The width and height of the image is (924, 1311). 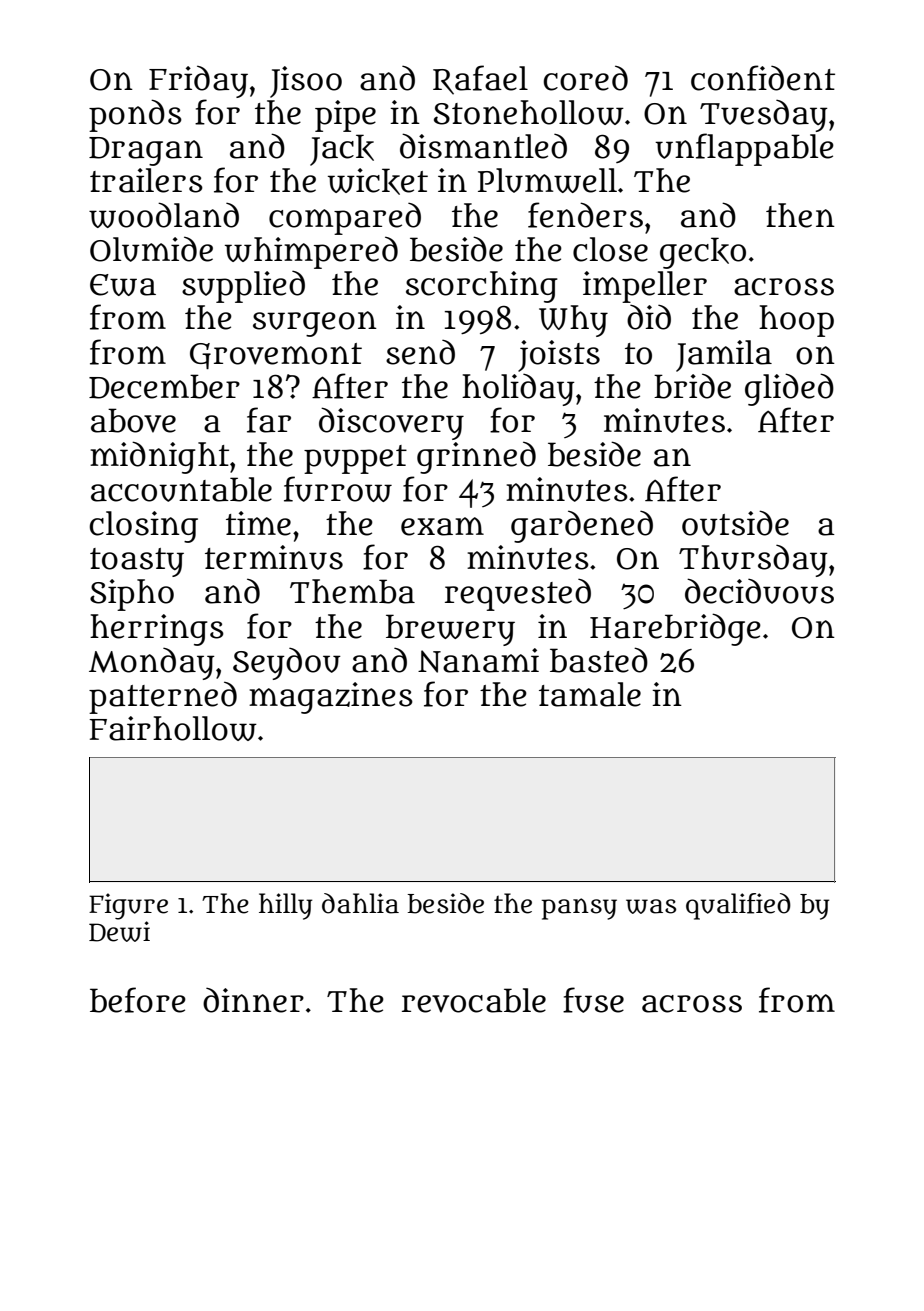 I want to click on Friday, so click(x=198, y=81).
